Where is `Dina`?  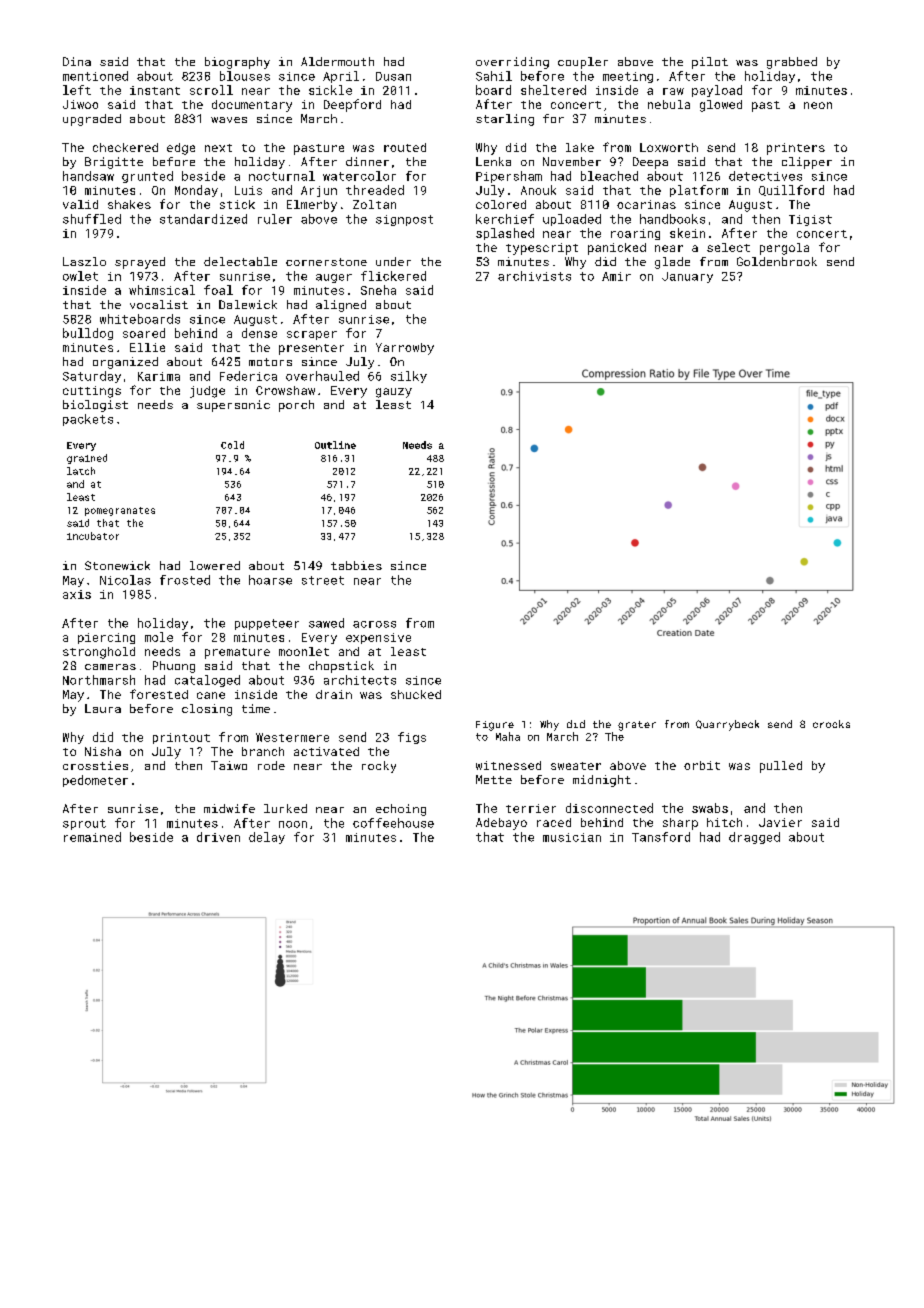 Dina is located at coordinates (77, 61).
